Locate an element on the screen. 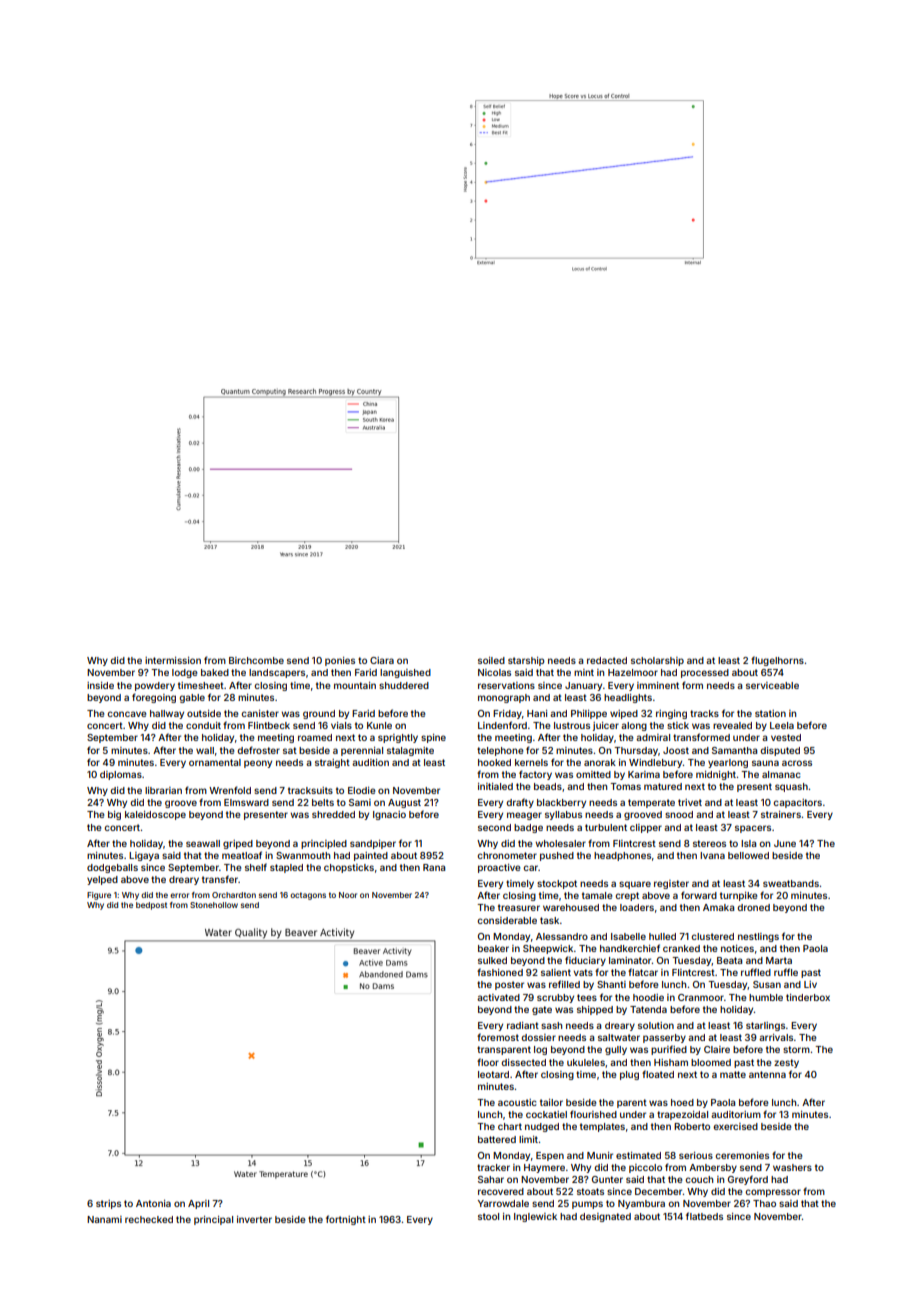  tinderbox is located at coordinates (808, 997).
